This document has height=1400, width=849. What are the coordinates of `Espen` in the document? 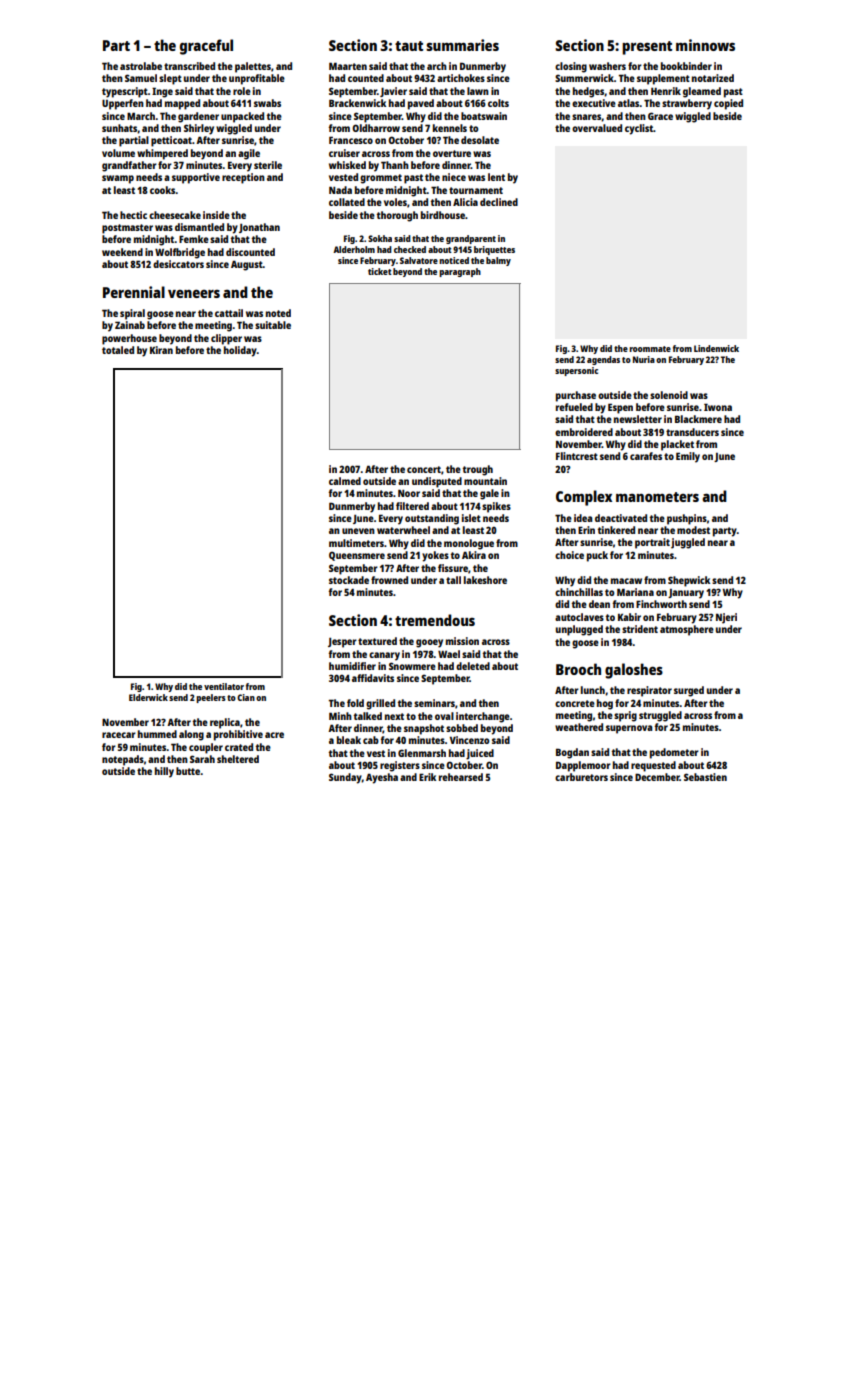 It's located at (620, 408).
